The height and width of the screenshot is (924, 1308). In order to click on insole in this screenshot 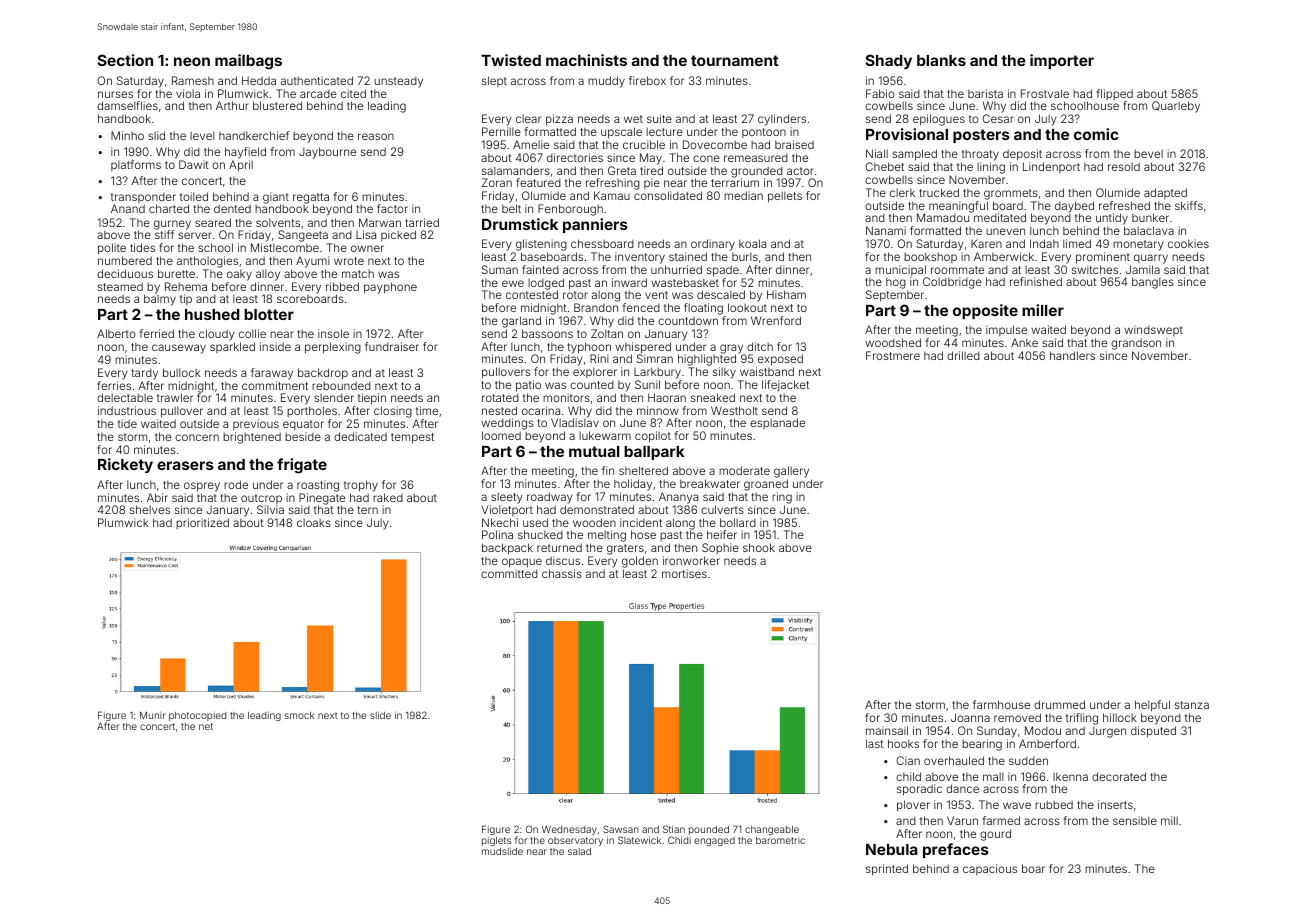, I will do `click(333, 333)`.
